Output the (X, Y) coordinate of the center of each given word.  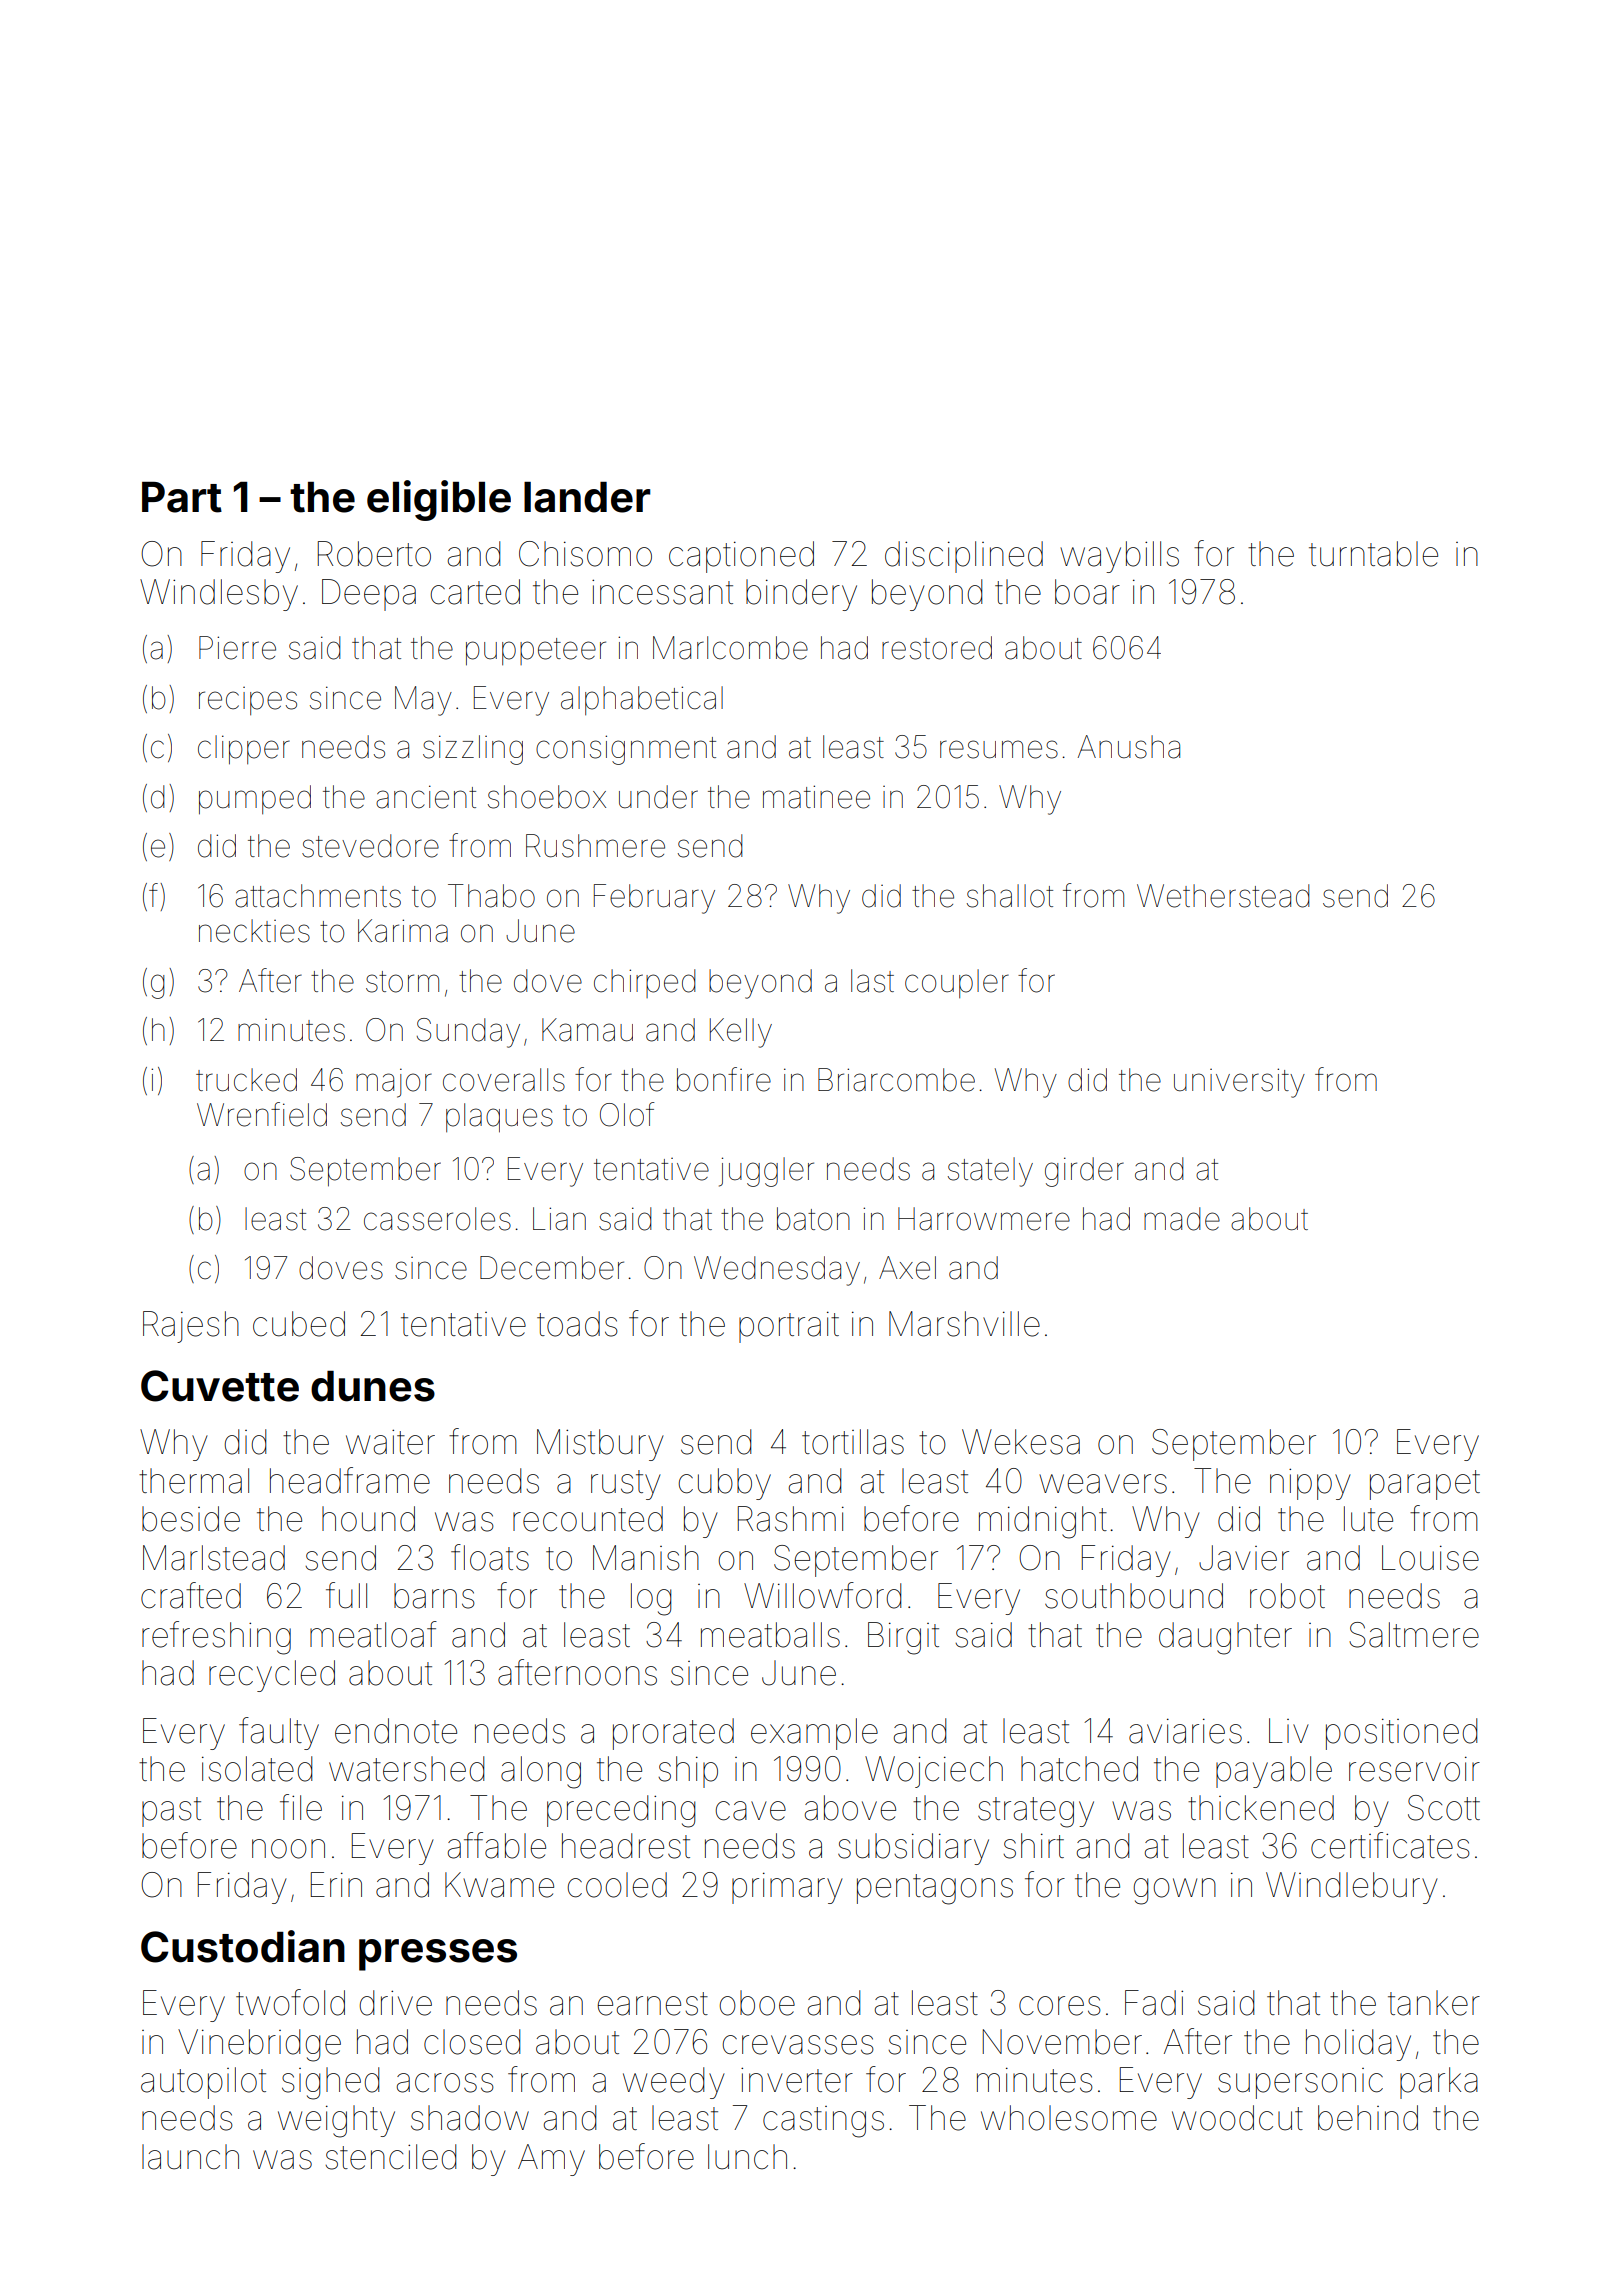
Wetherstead (1223, 896)
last (872, 981)
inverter (797, 2080)
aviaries (1185, 1731)
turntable (1373, 554)
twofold (290, 2002)
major (394, 1083)
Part (182, 497)
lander (587, 497)
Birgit (903, 1638)
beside (191, 1519)
